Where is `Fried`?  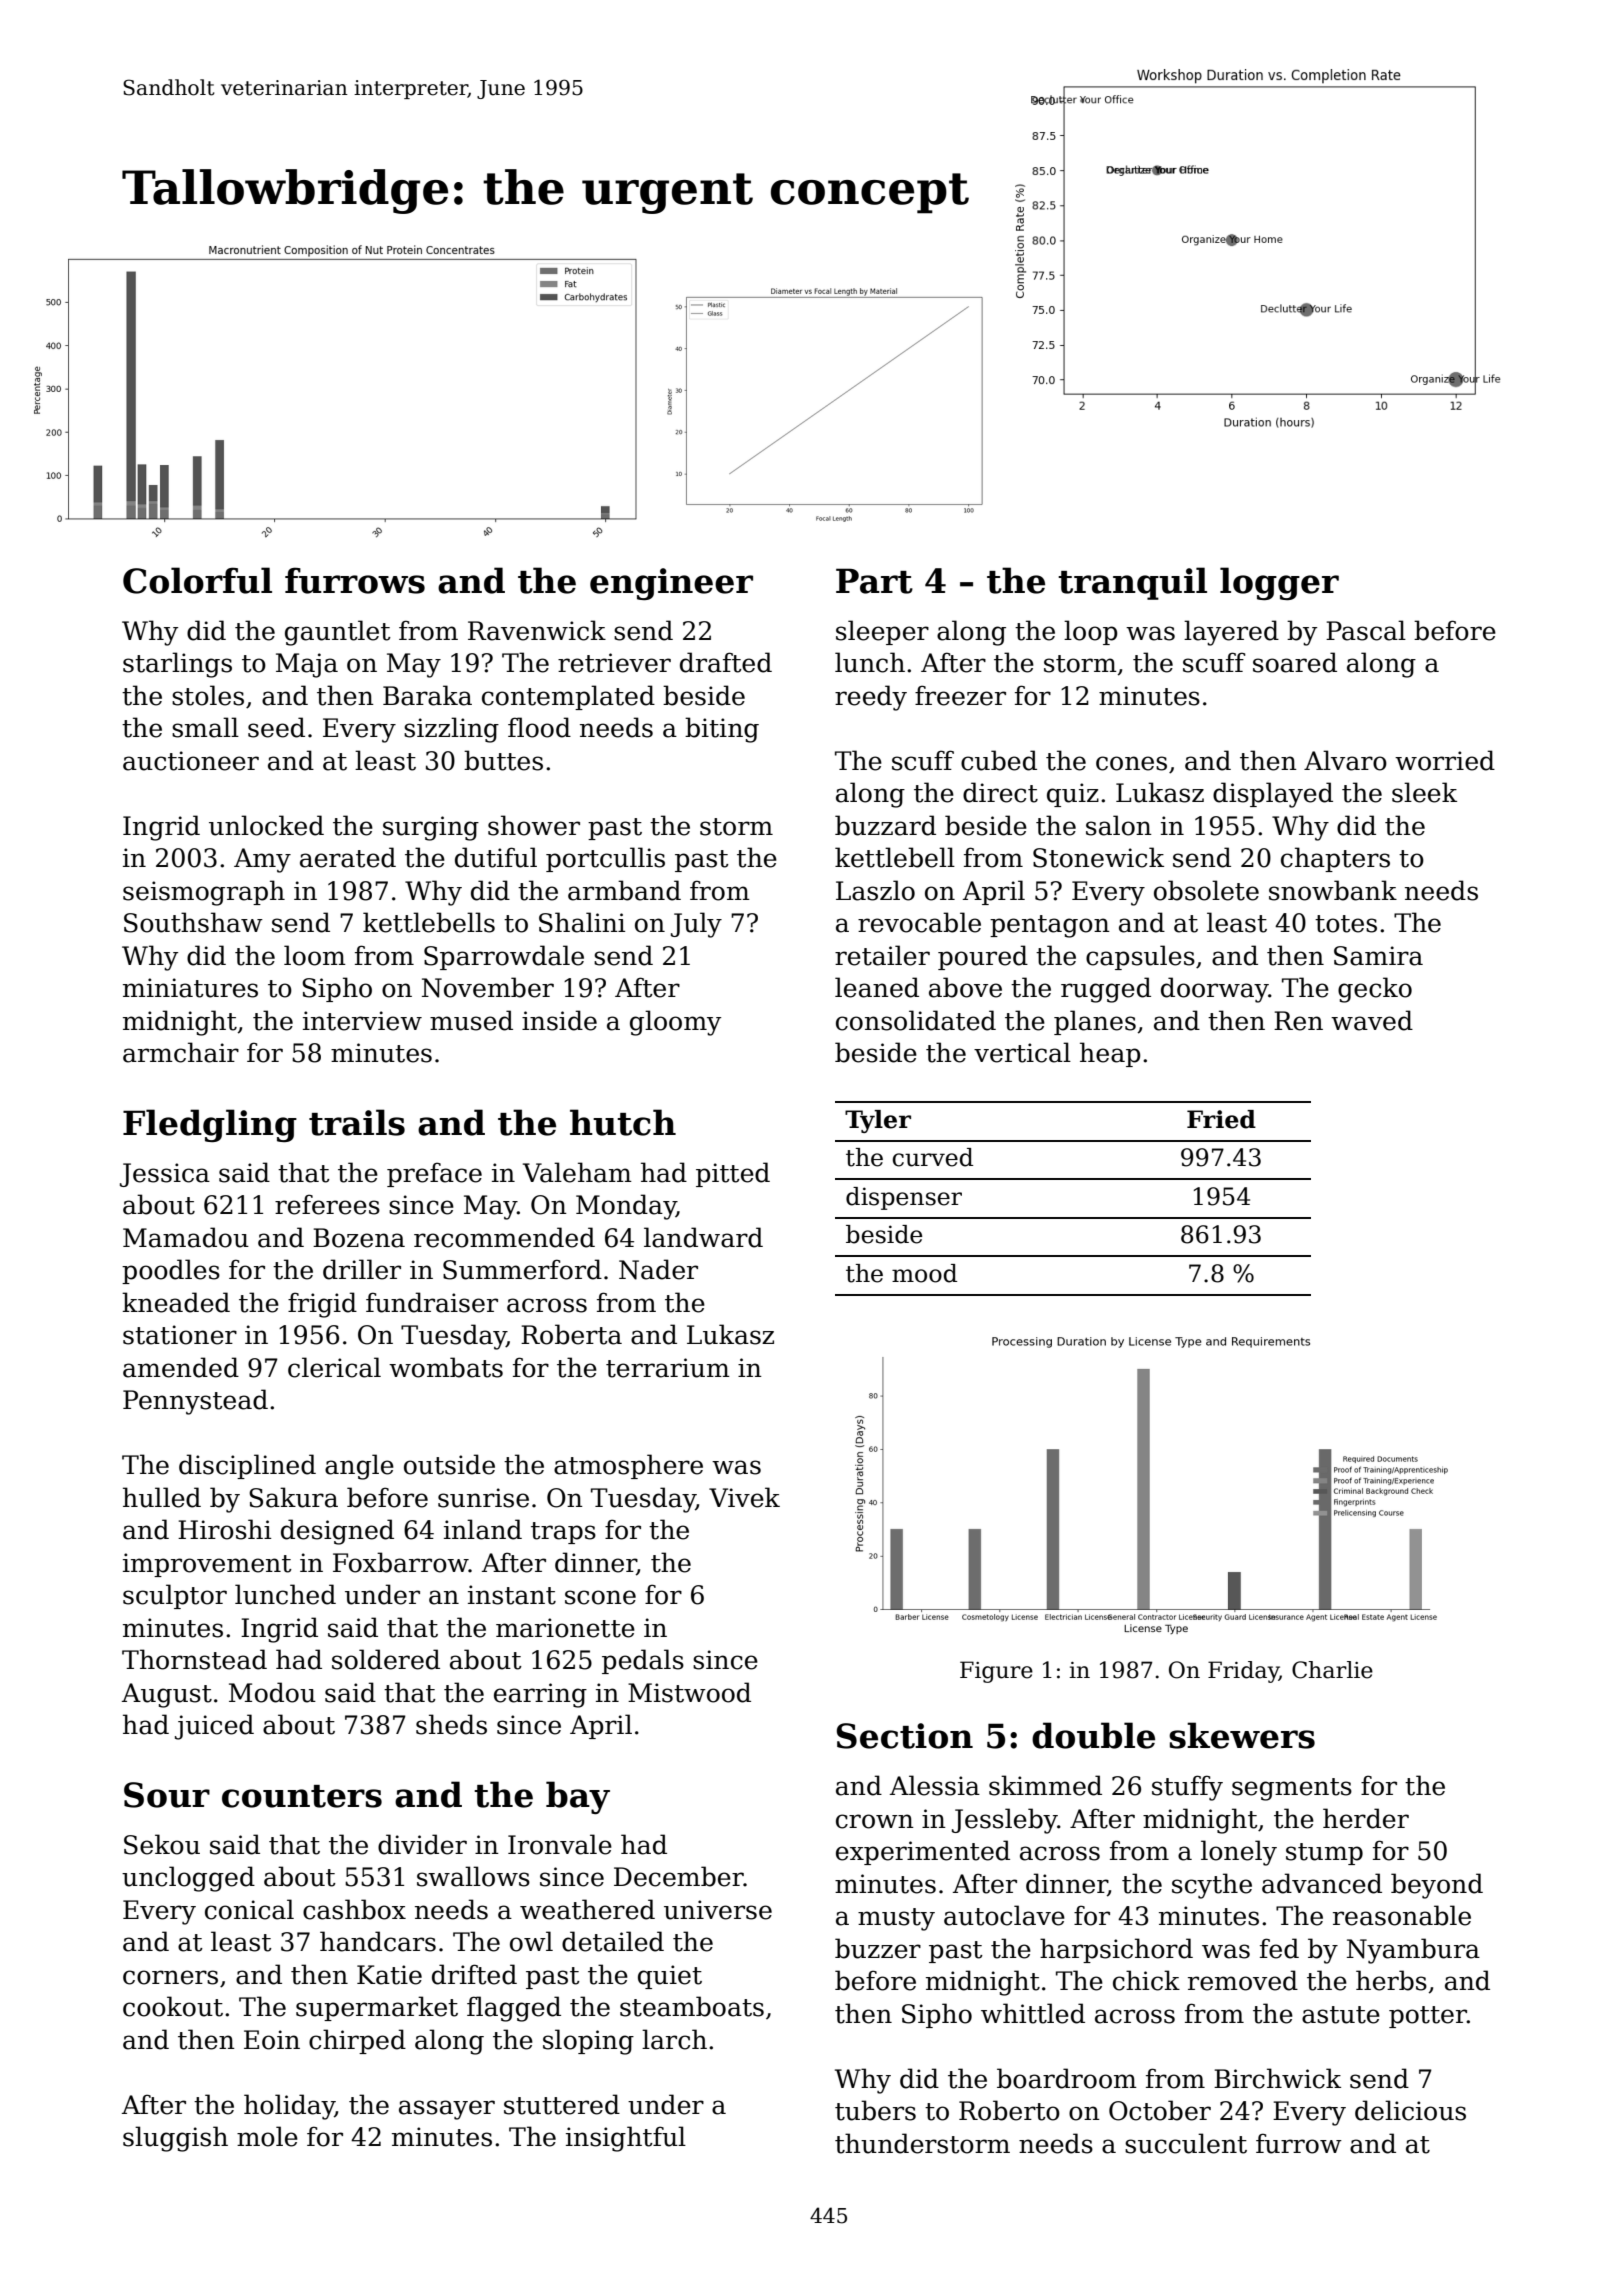
Fried is located at coordinates (1221, 1119).
